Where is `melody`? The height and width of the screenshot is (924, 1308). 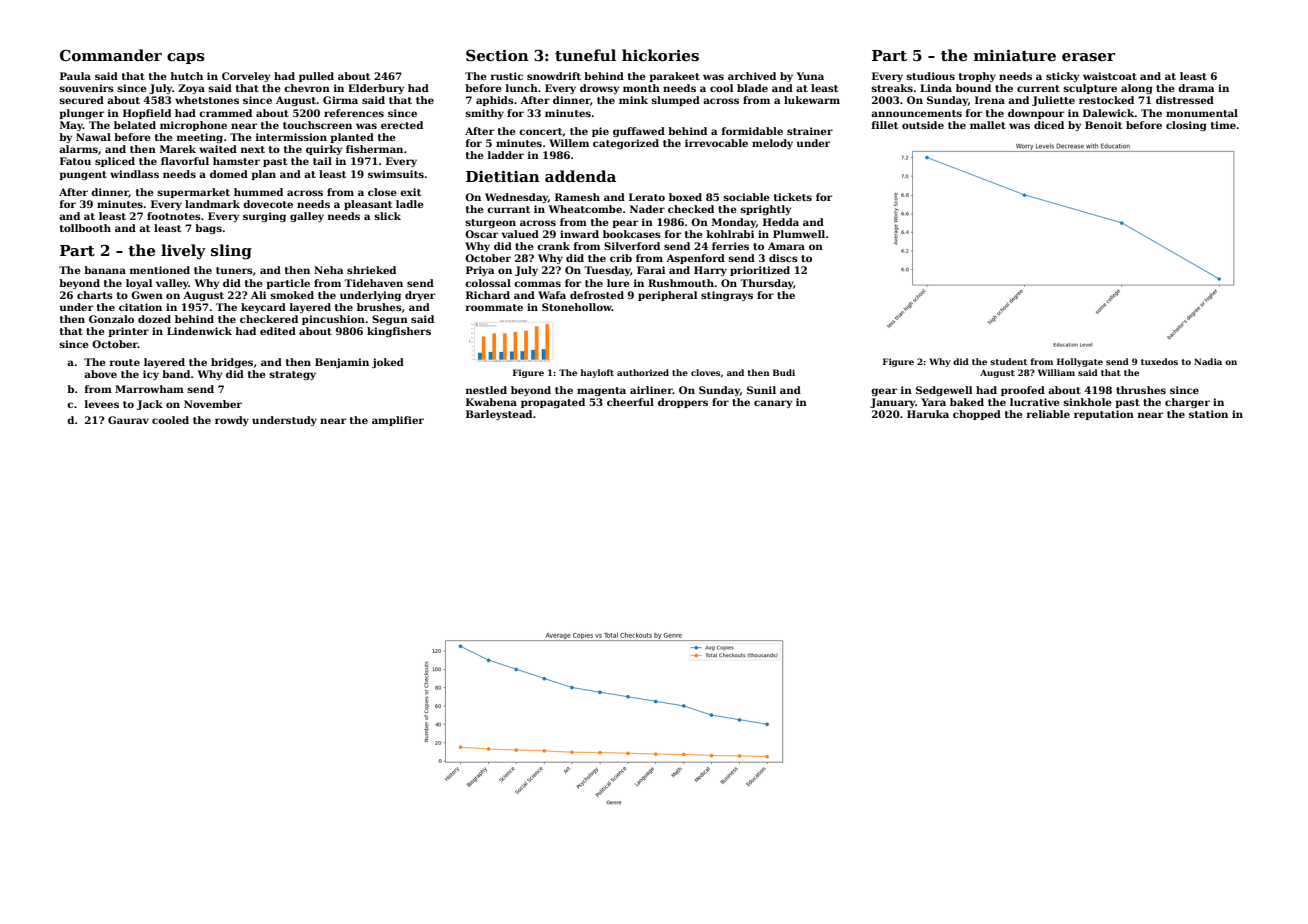
melody is located at coordinates (772, 144).
